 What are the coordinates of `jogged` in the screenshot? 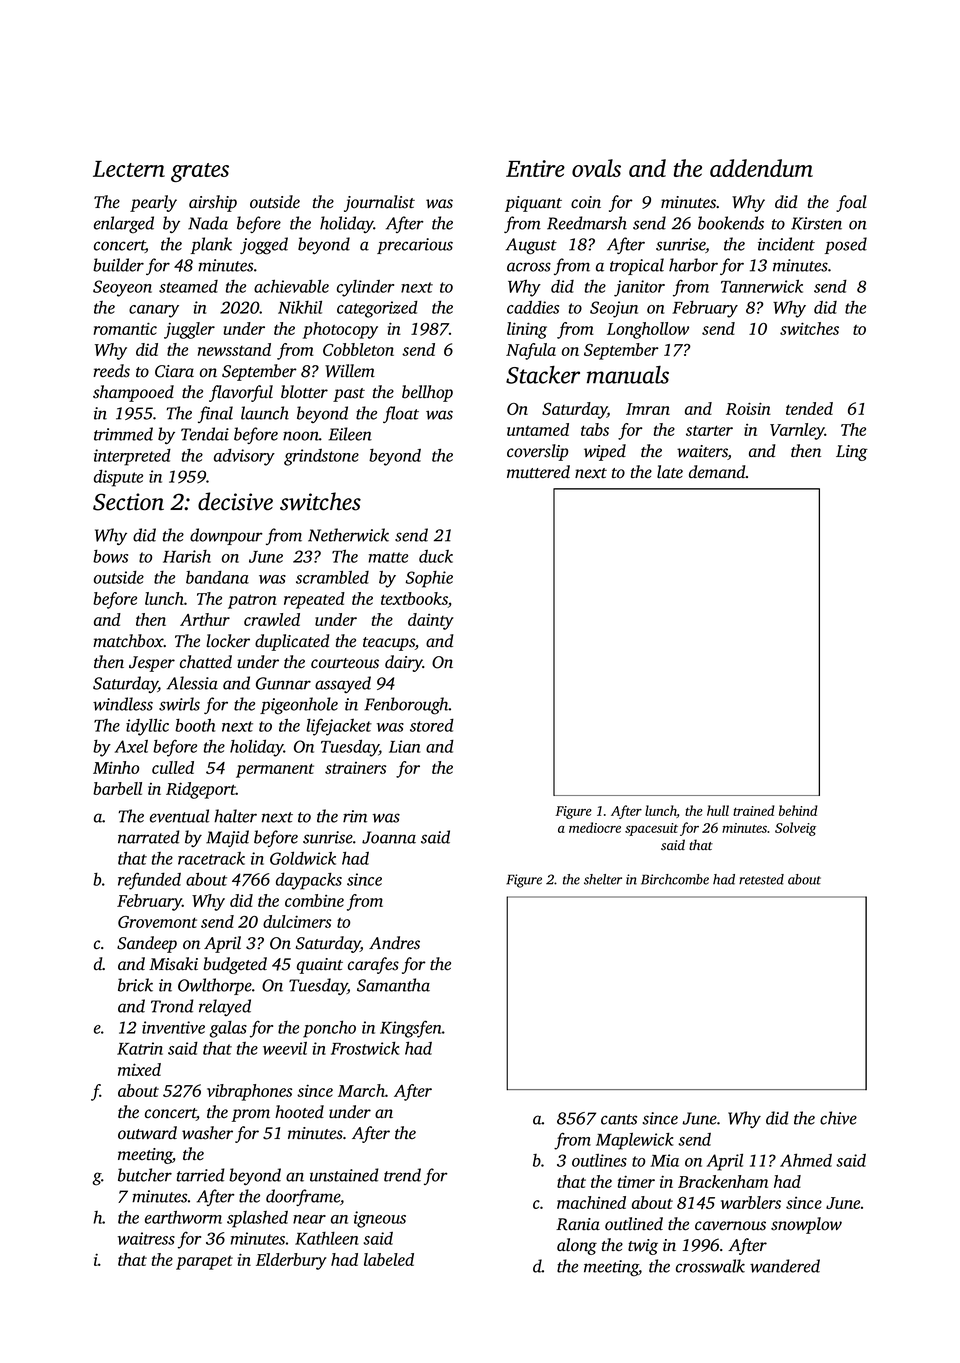 It's located at (264, 246).
